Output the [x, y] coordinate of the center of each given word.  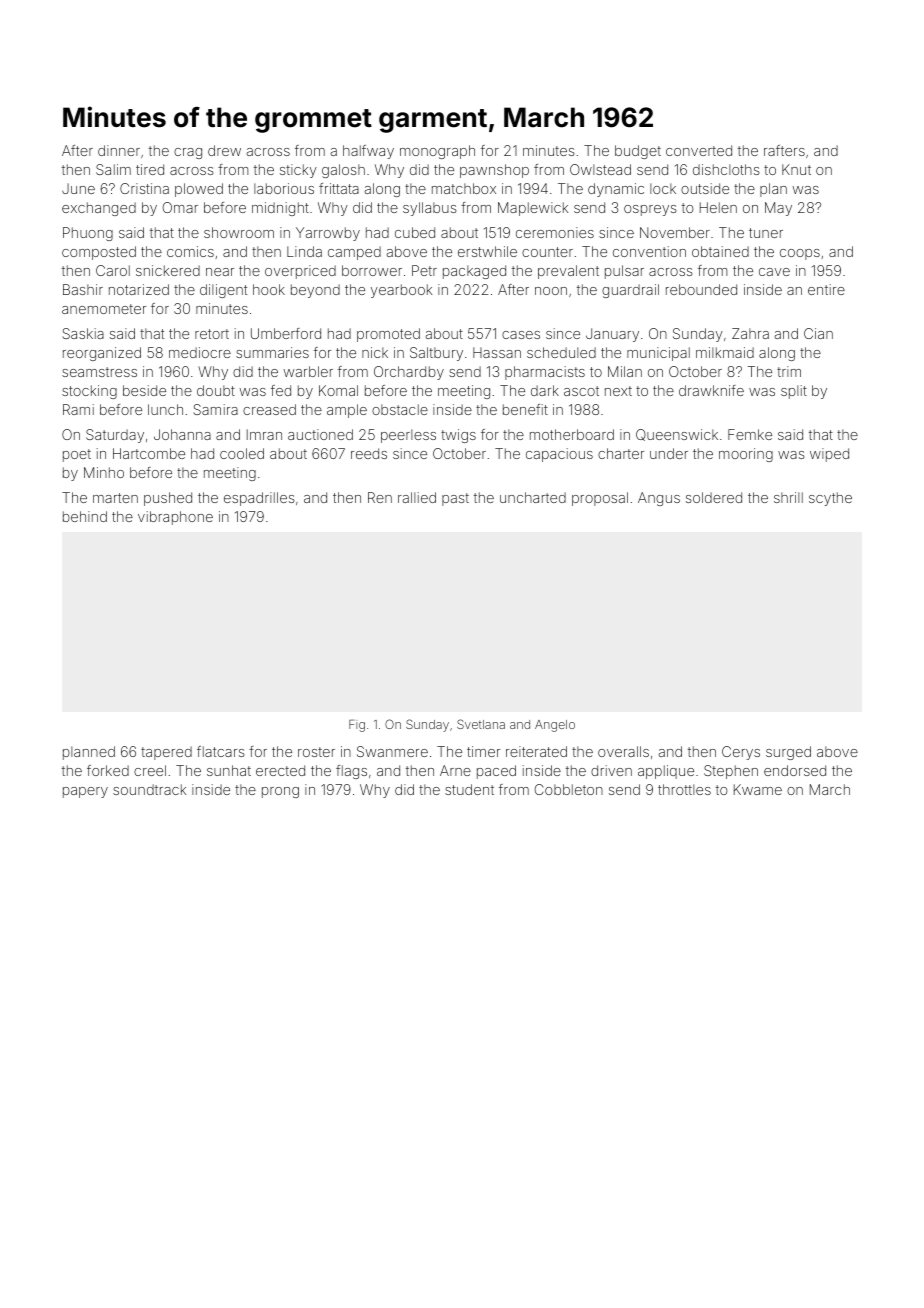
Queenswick [677, 435]
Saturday [115, 436]
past [455, 499]
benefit [525, 409]
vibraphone [175, 518]
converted [699, 150]
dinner [119, 150]
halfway [368, 152]
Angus [659, 499]
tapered [166, 753]
